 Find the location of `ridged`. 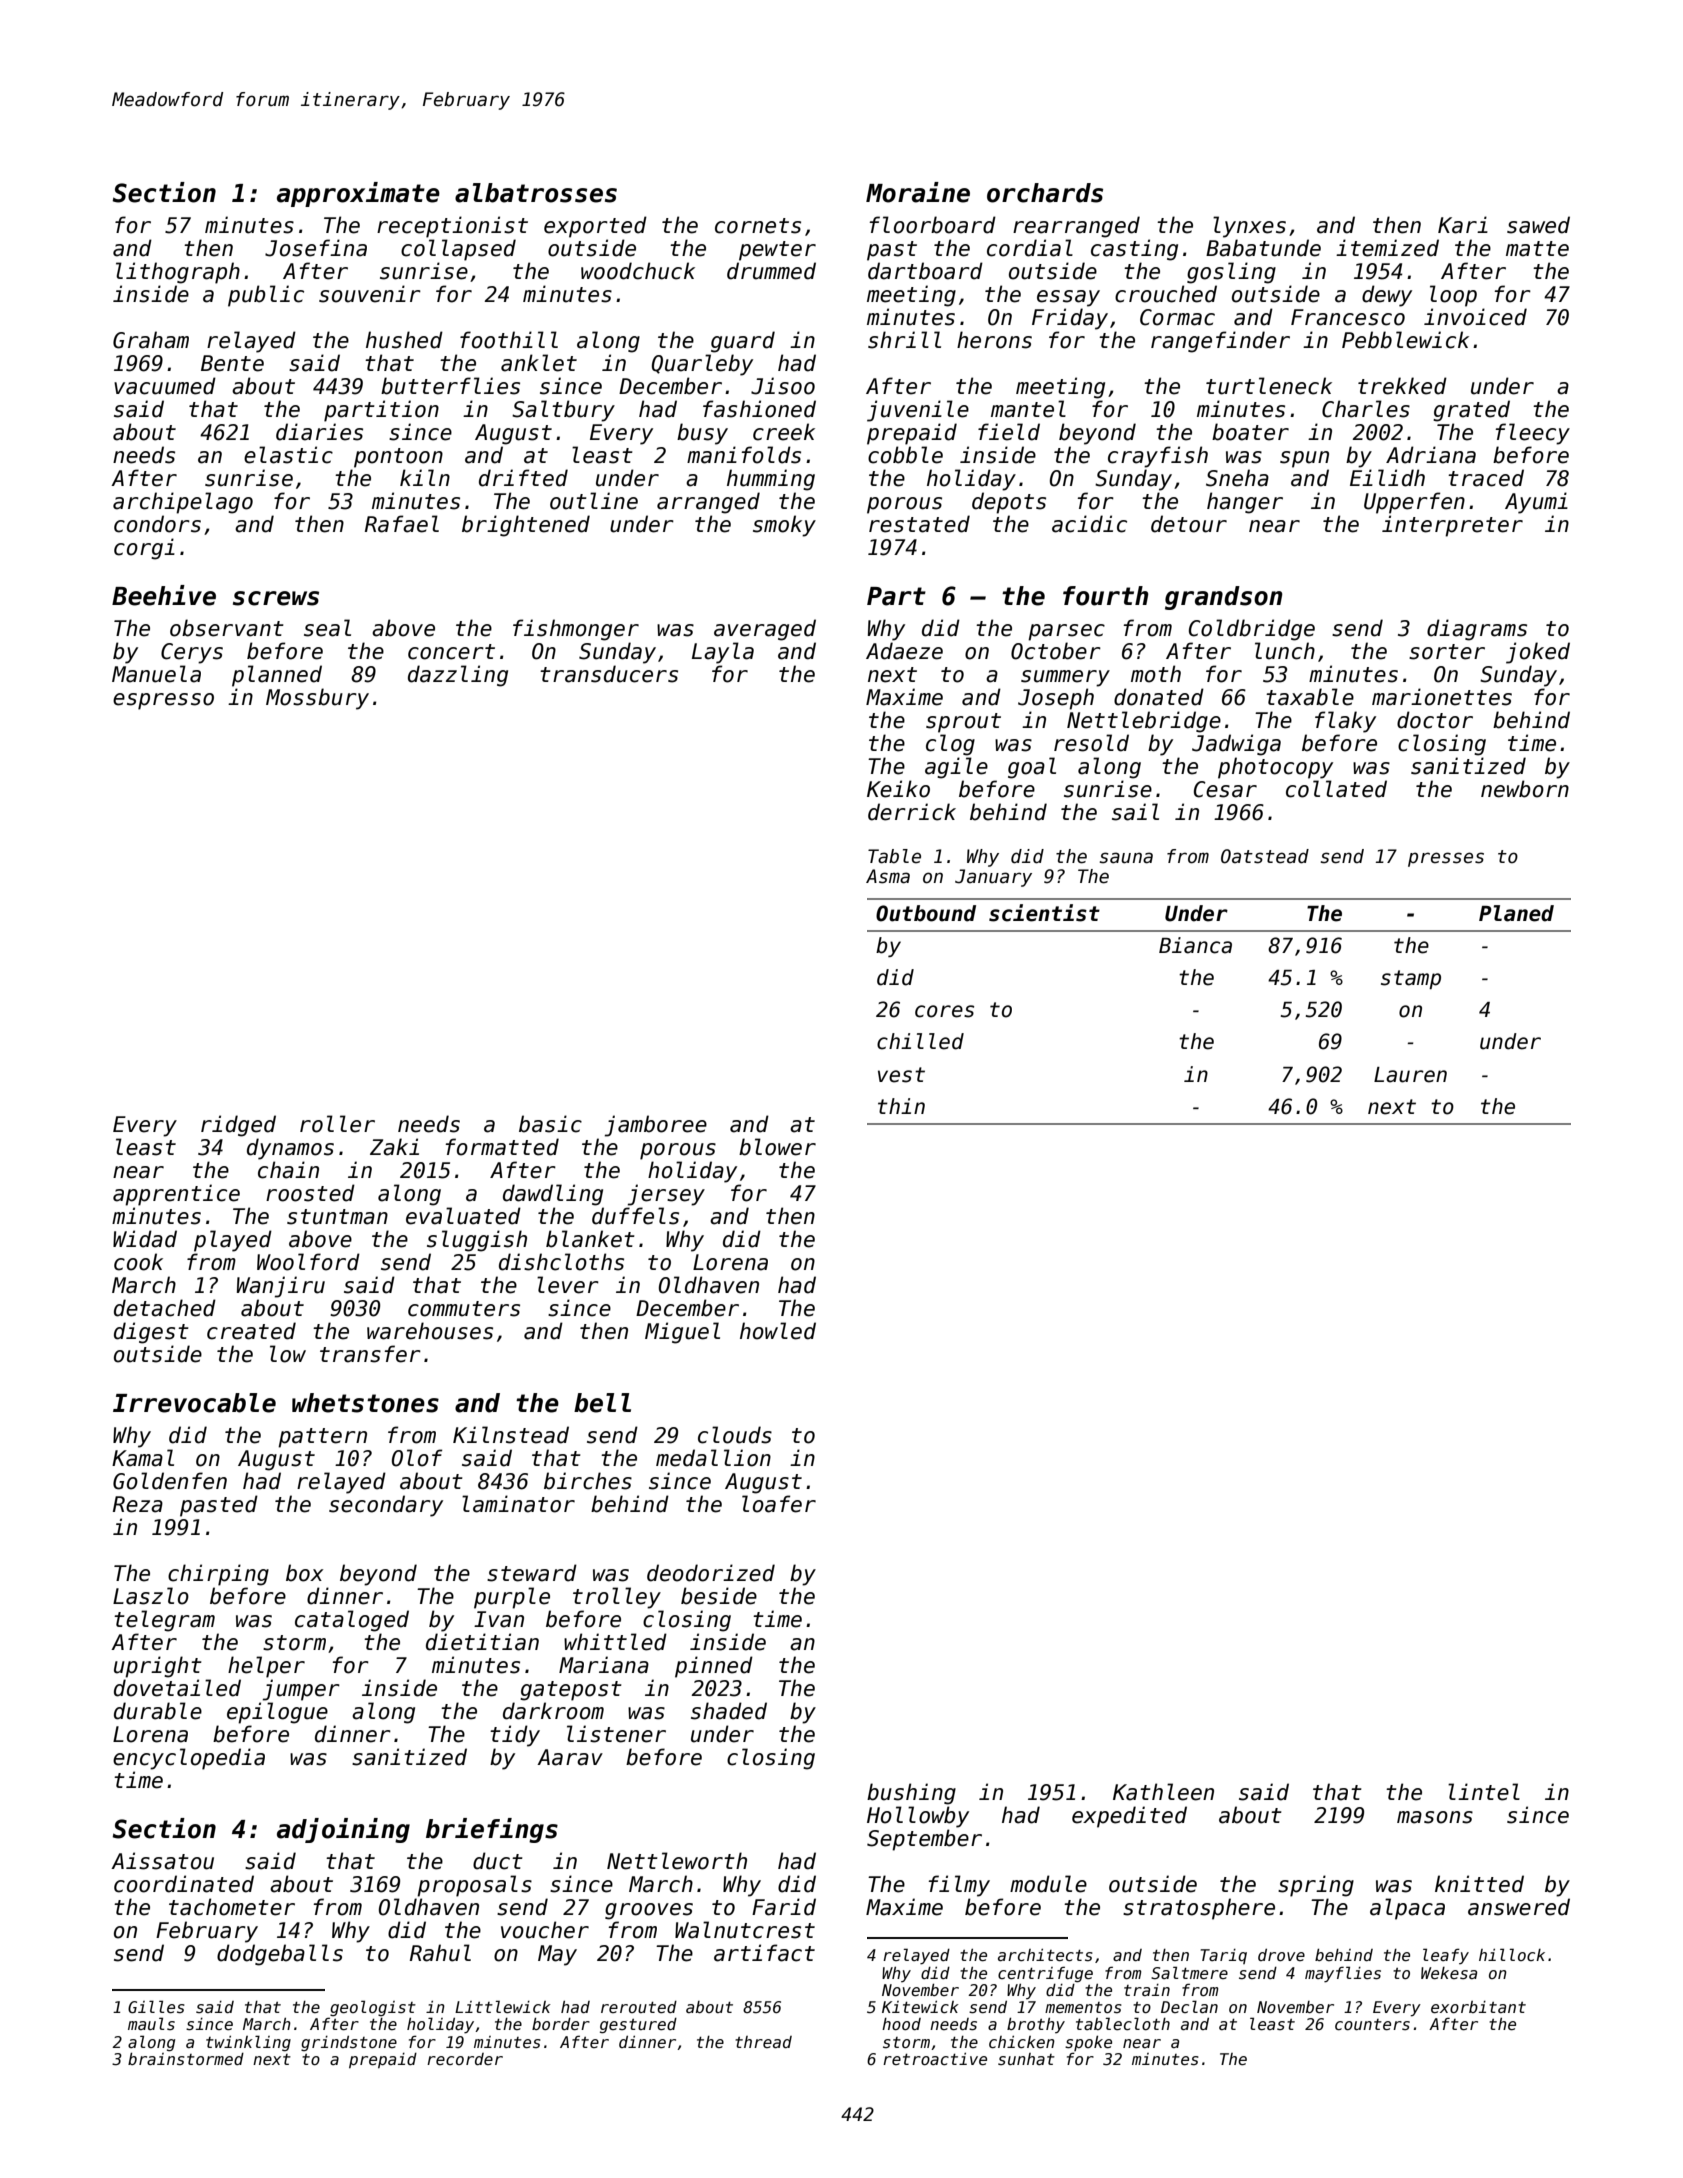

ridged is located at coordinates (238, 1126).
